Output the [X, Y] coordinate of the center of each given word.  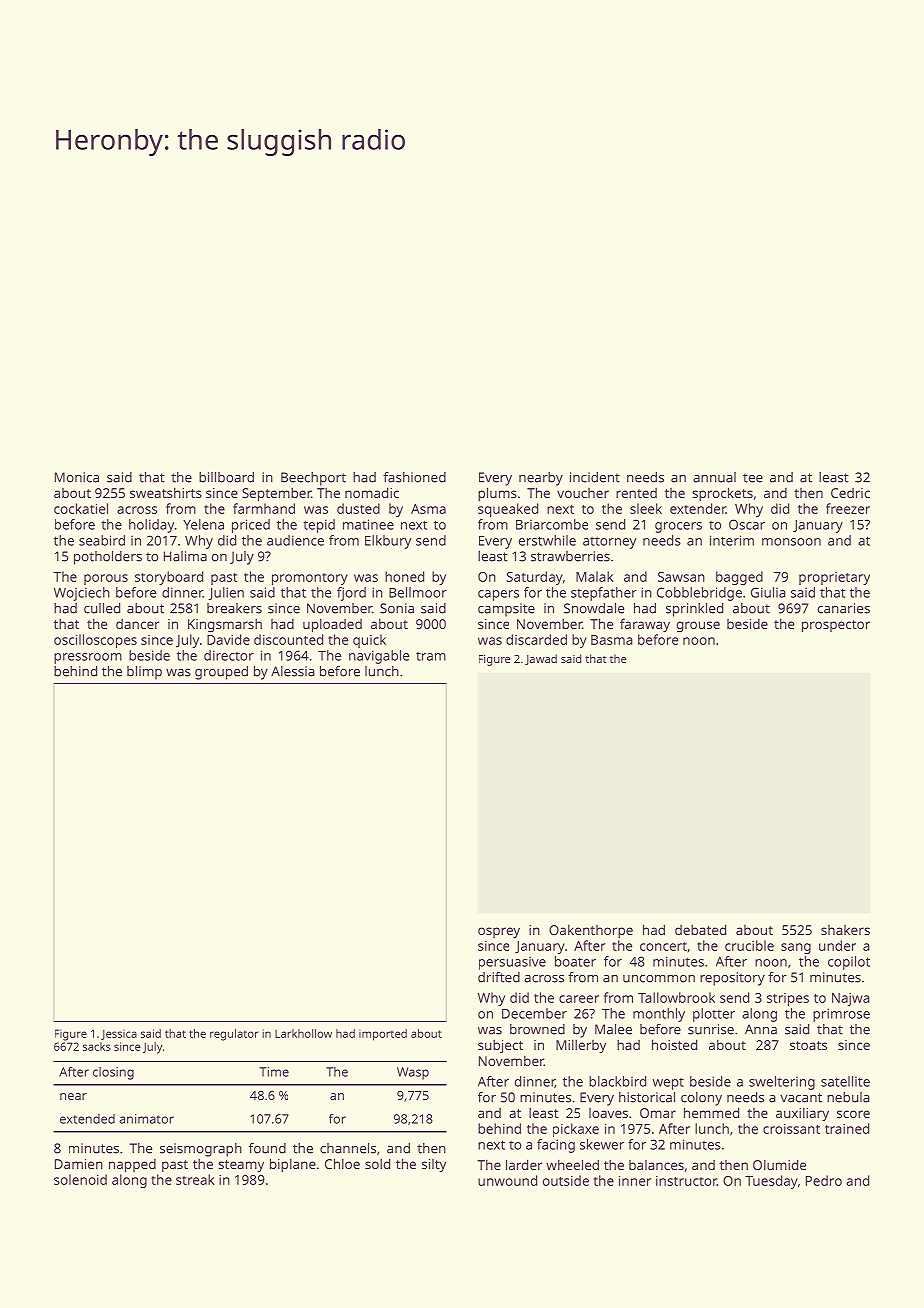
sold [377, 1163]
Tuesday [771, 1182]
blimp [144, 673]
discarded [536, 639]
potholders [108, 558]
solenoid [80, 1179]
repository [732, 979]
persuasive [512, 963]
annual [714, 477]
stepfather [604, 594]
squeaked [508, 510]
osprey [499, 932]
